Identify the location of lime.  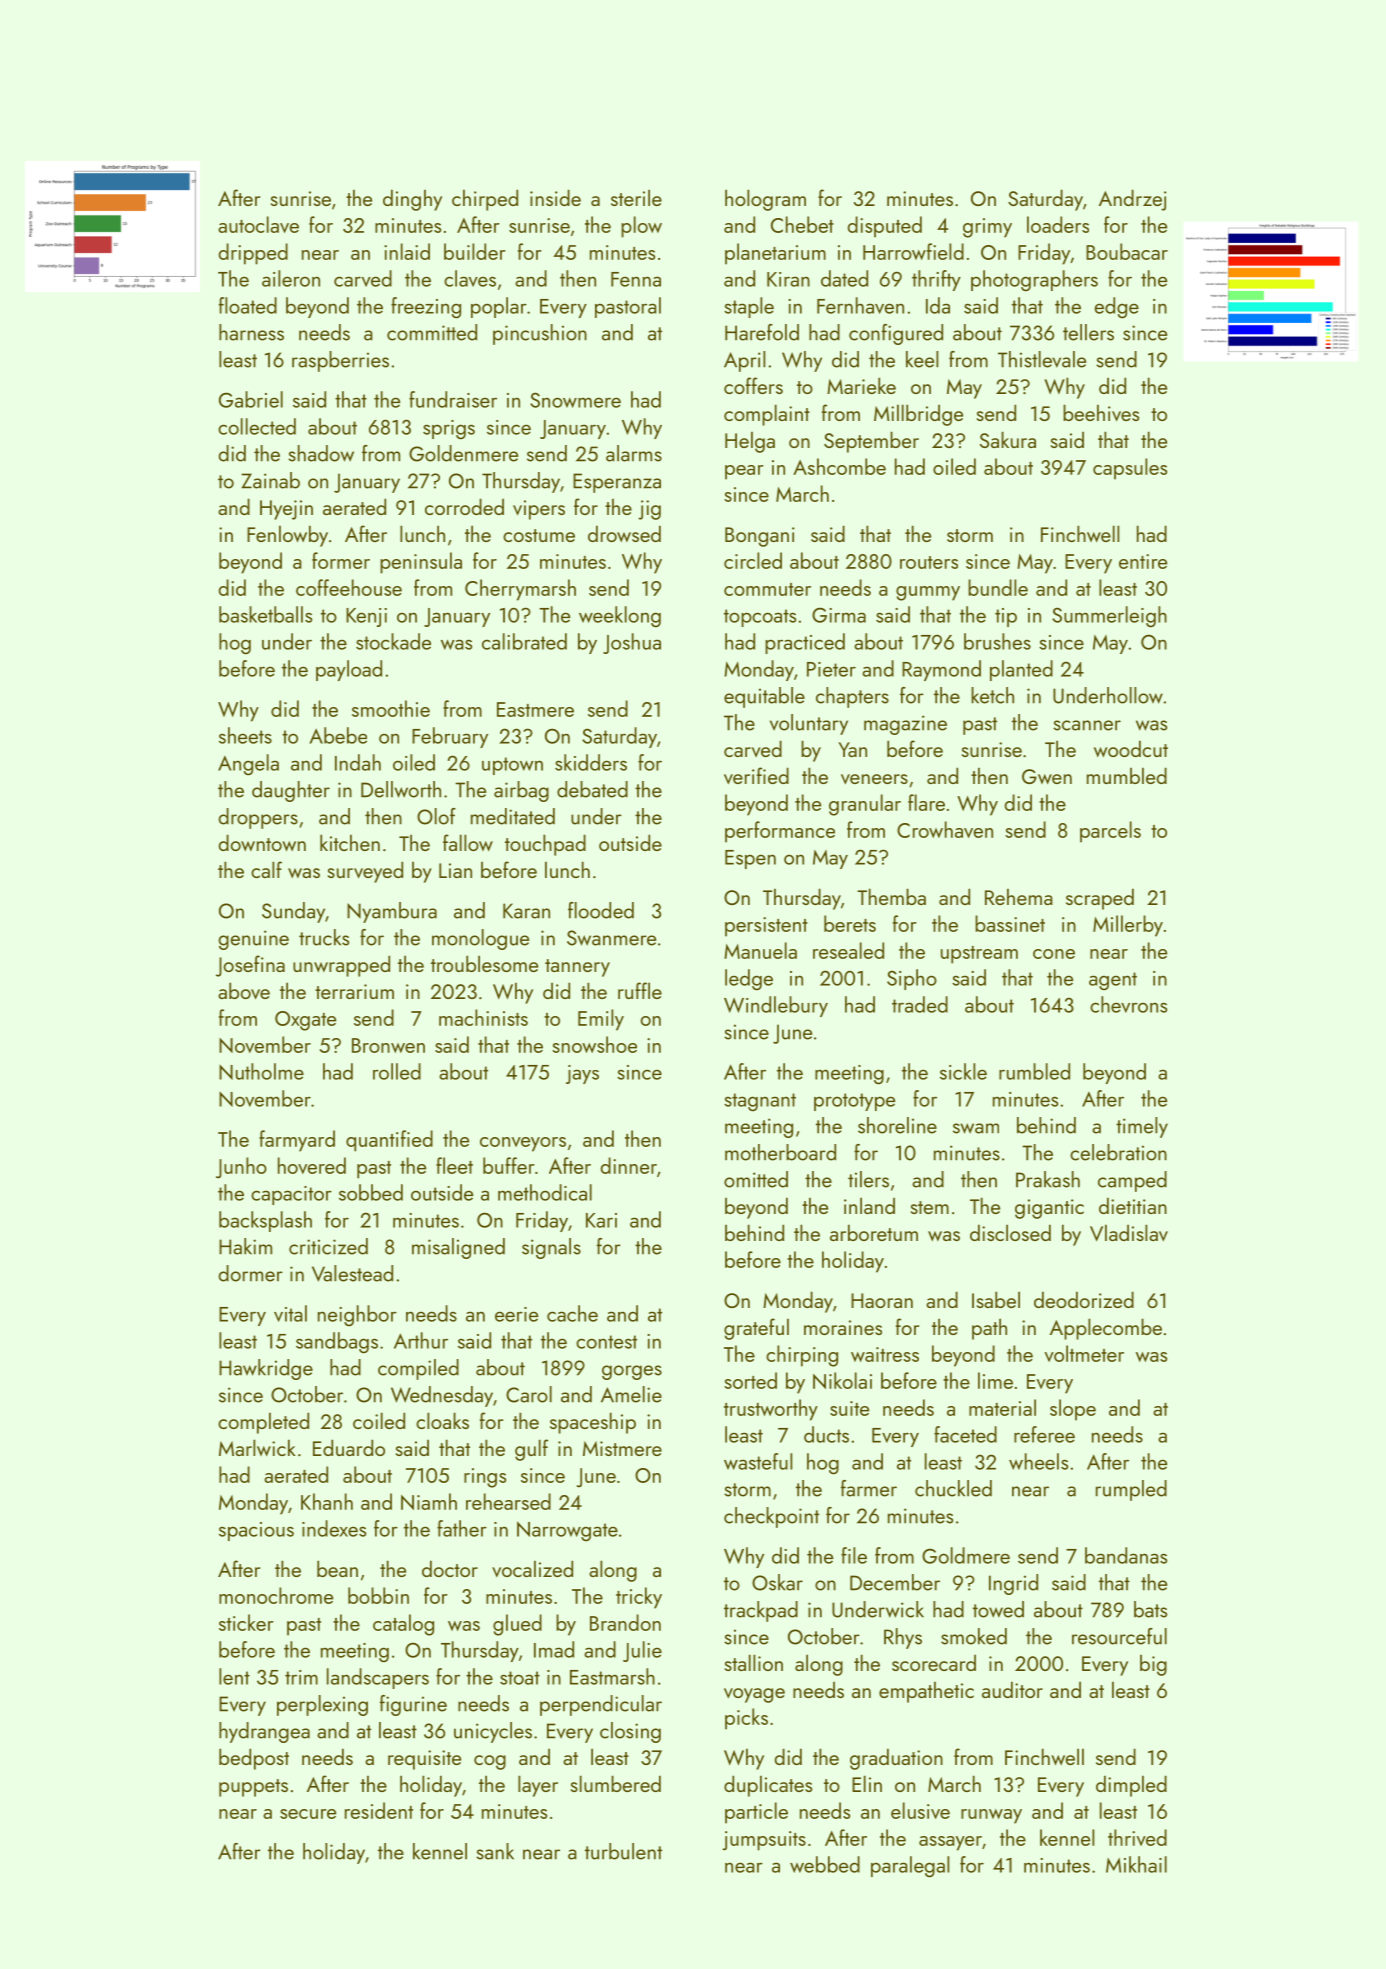
(995, 1380).
